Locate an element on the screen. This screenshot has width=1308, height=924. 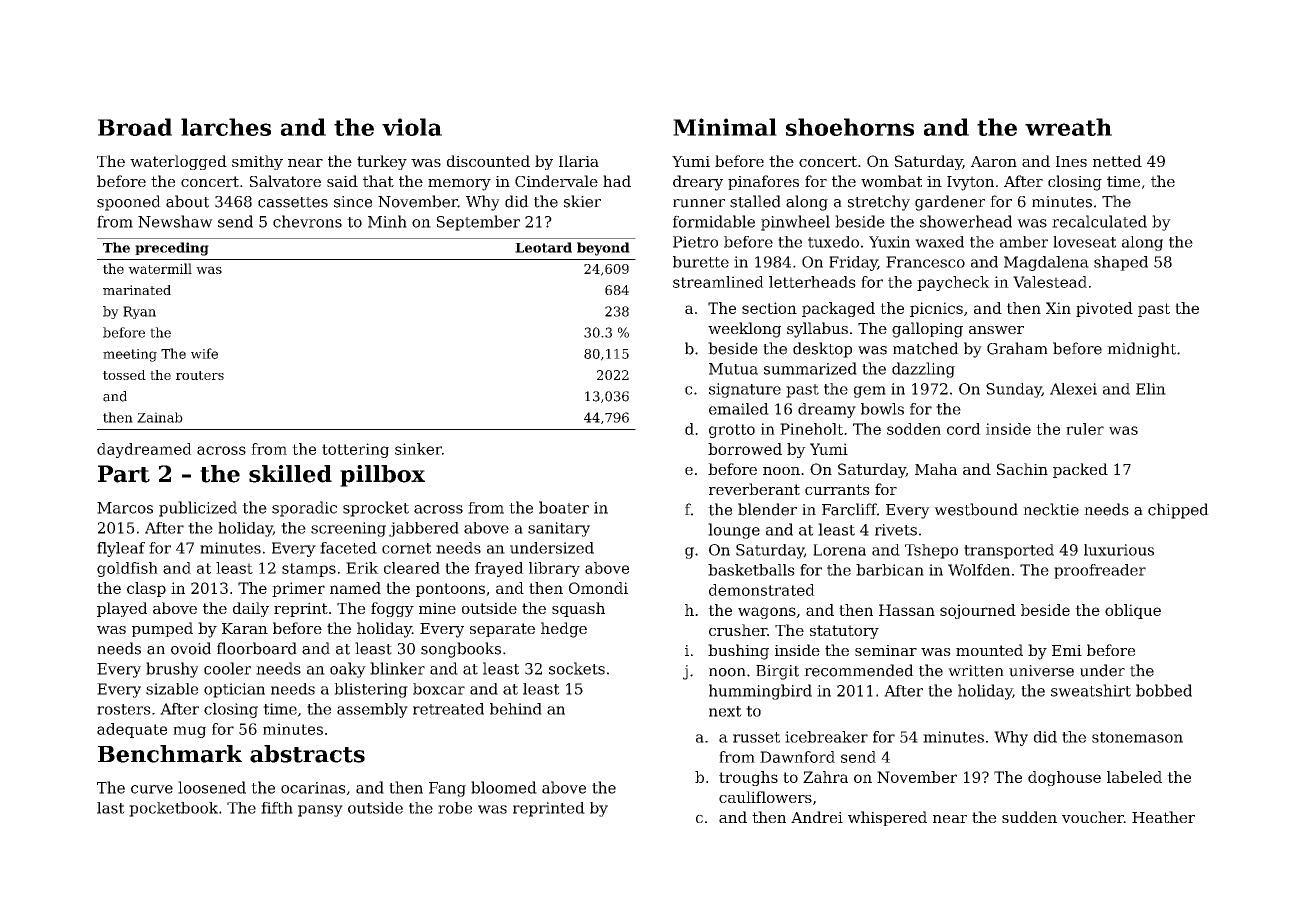
discounted is located at coordinates (488, 161).
